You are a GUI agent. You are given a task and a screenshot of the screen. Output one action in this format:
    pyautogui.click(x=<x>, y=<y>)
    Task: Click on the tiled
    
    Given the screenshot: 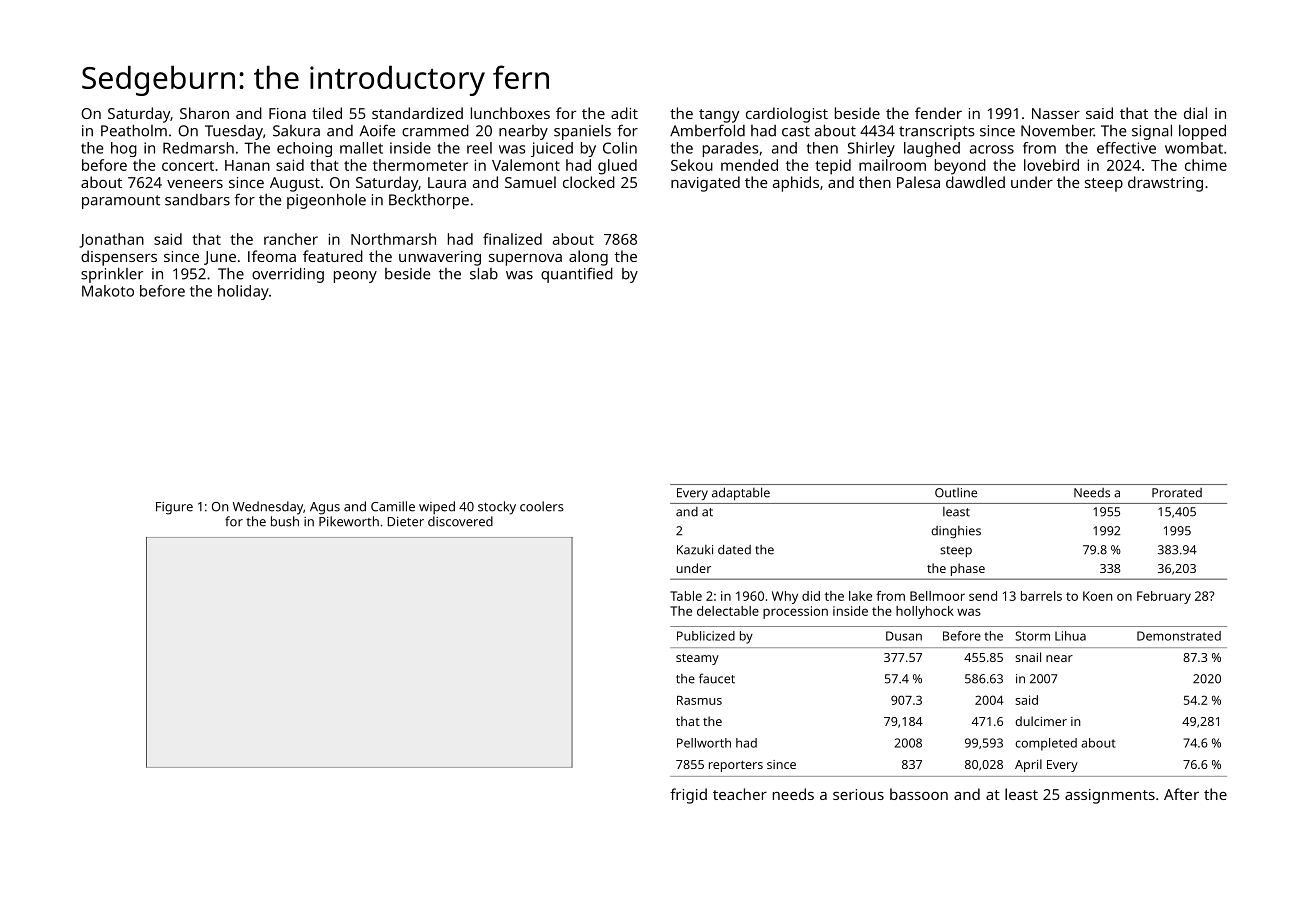 What is the action you would take?
    pyautogui.click(x=327, y=113)
